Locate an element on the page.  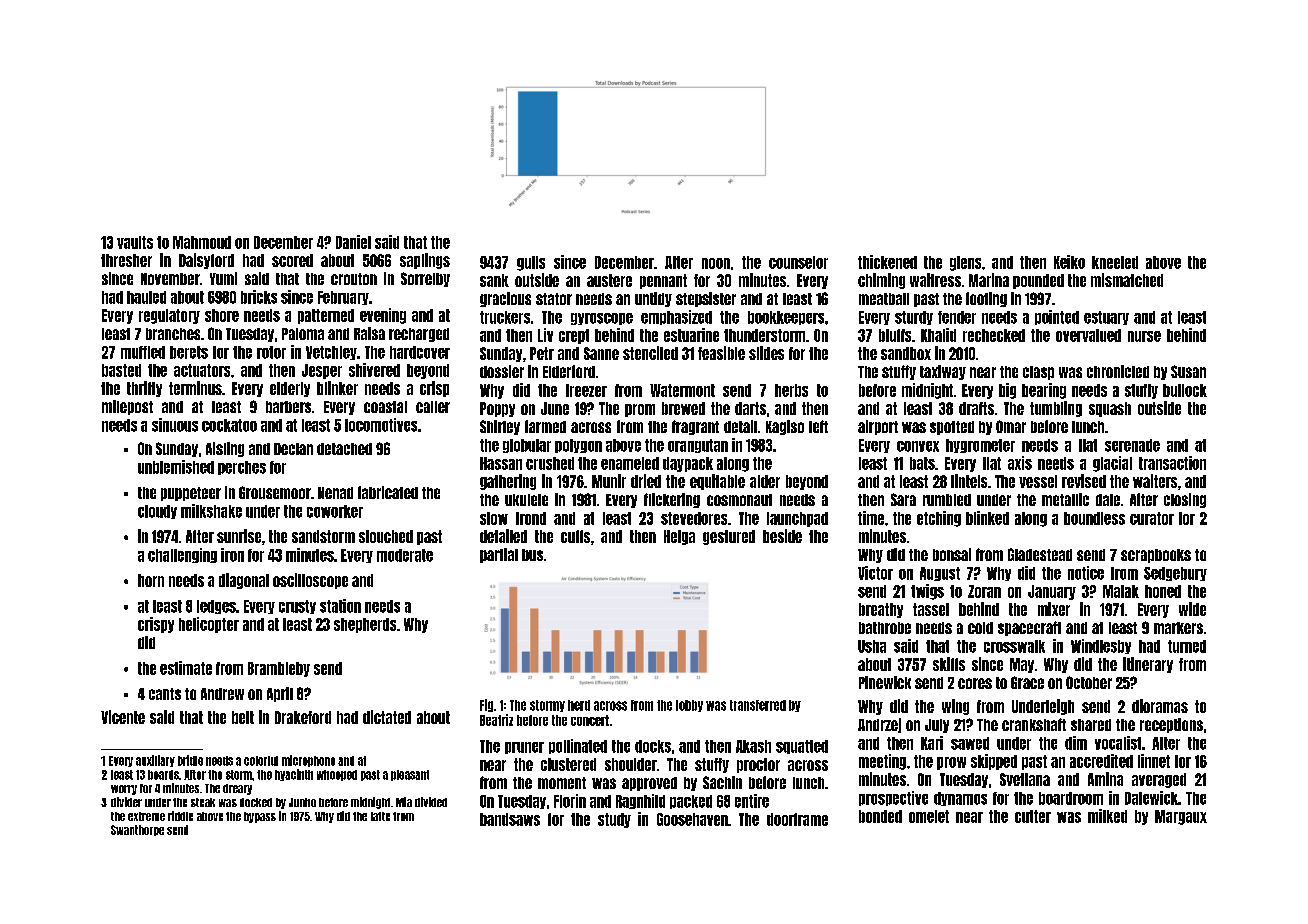
shivered is located at coordinates (374, 370).
